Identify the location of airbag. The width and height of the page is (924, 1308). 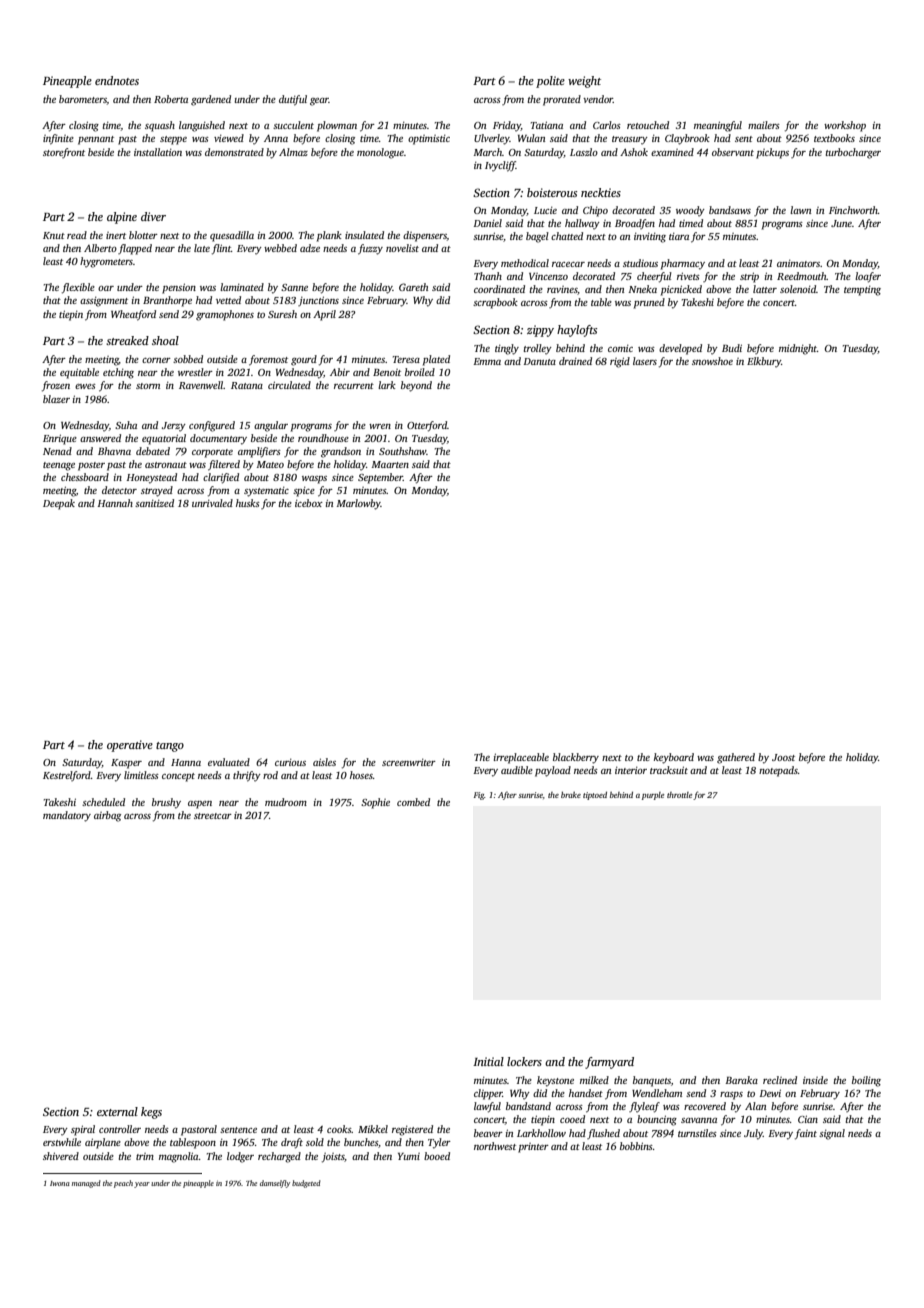
(107, 816).
